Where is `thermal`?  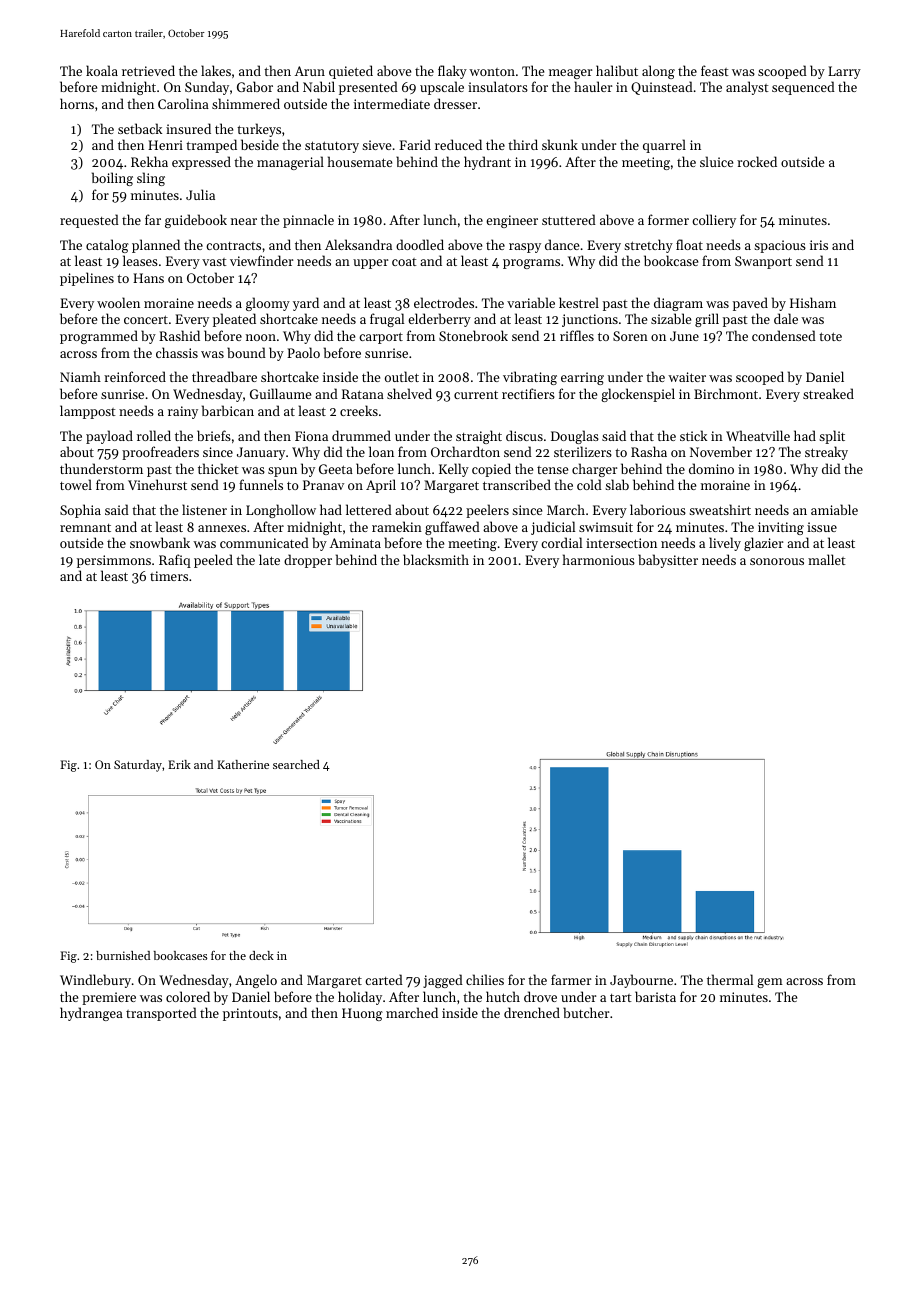 thermal is located at coordinates (730, 979).
